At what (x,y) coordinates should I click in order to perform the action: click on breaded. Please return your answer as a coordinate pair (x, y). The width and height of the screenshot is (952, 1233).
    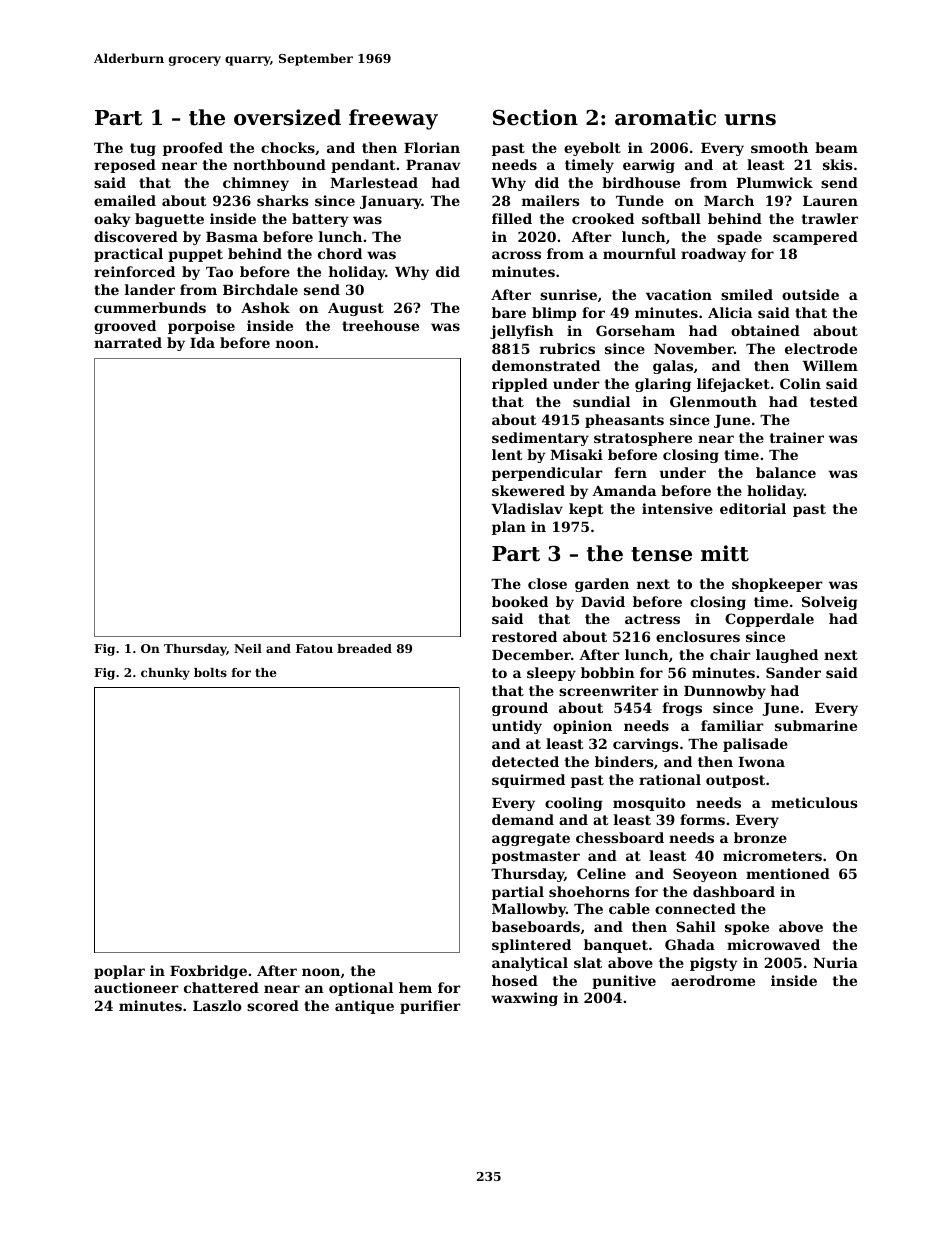
    Looking at the image, I should click on (364, 648).
